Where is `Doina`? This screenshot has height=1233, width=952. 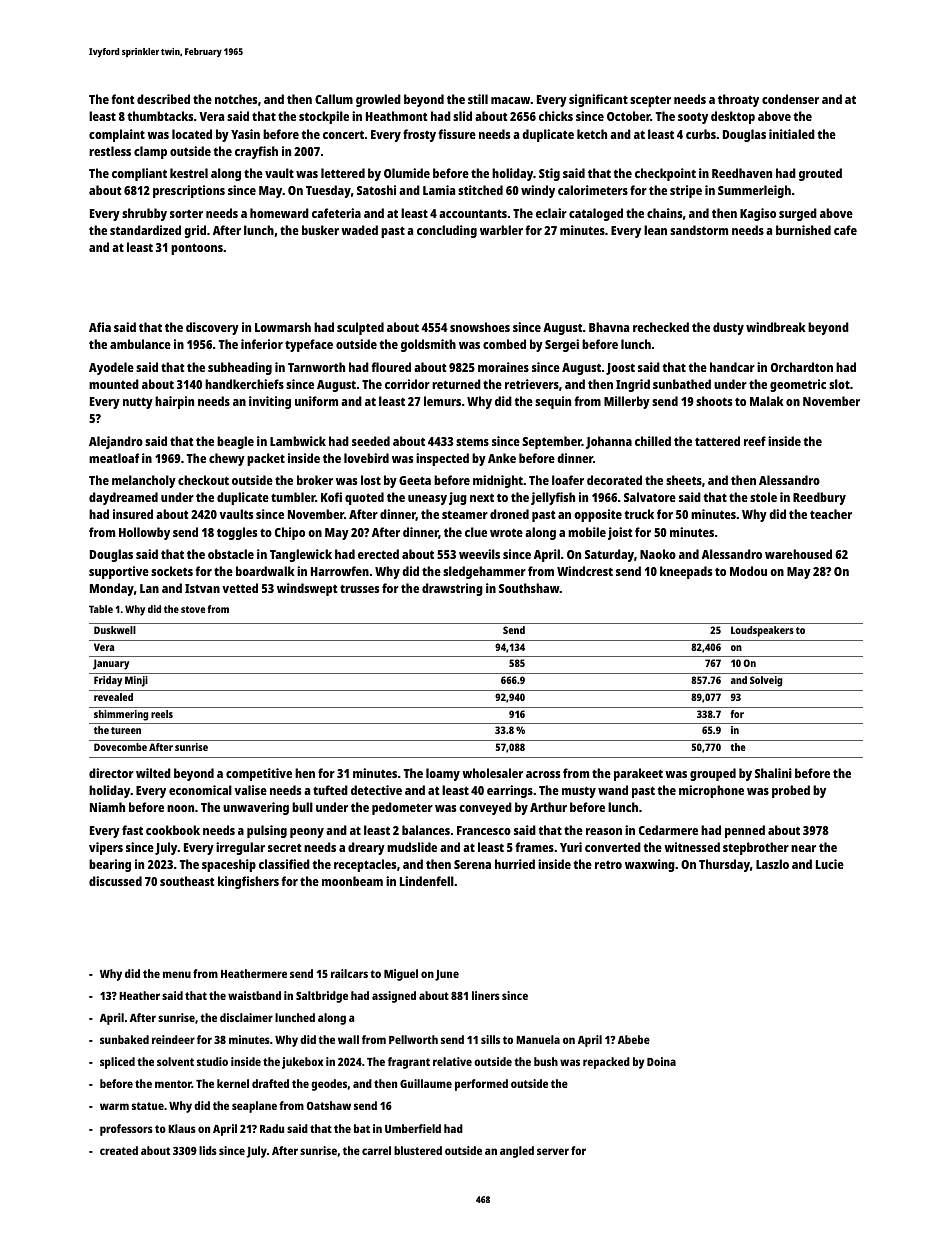
Doina is located at coordinates (661, 1061).
